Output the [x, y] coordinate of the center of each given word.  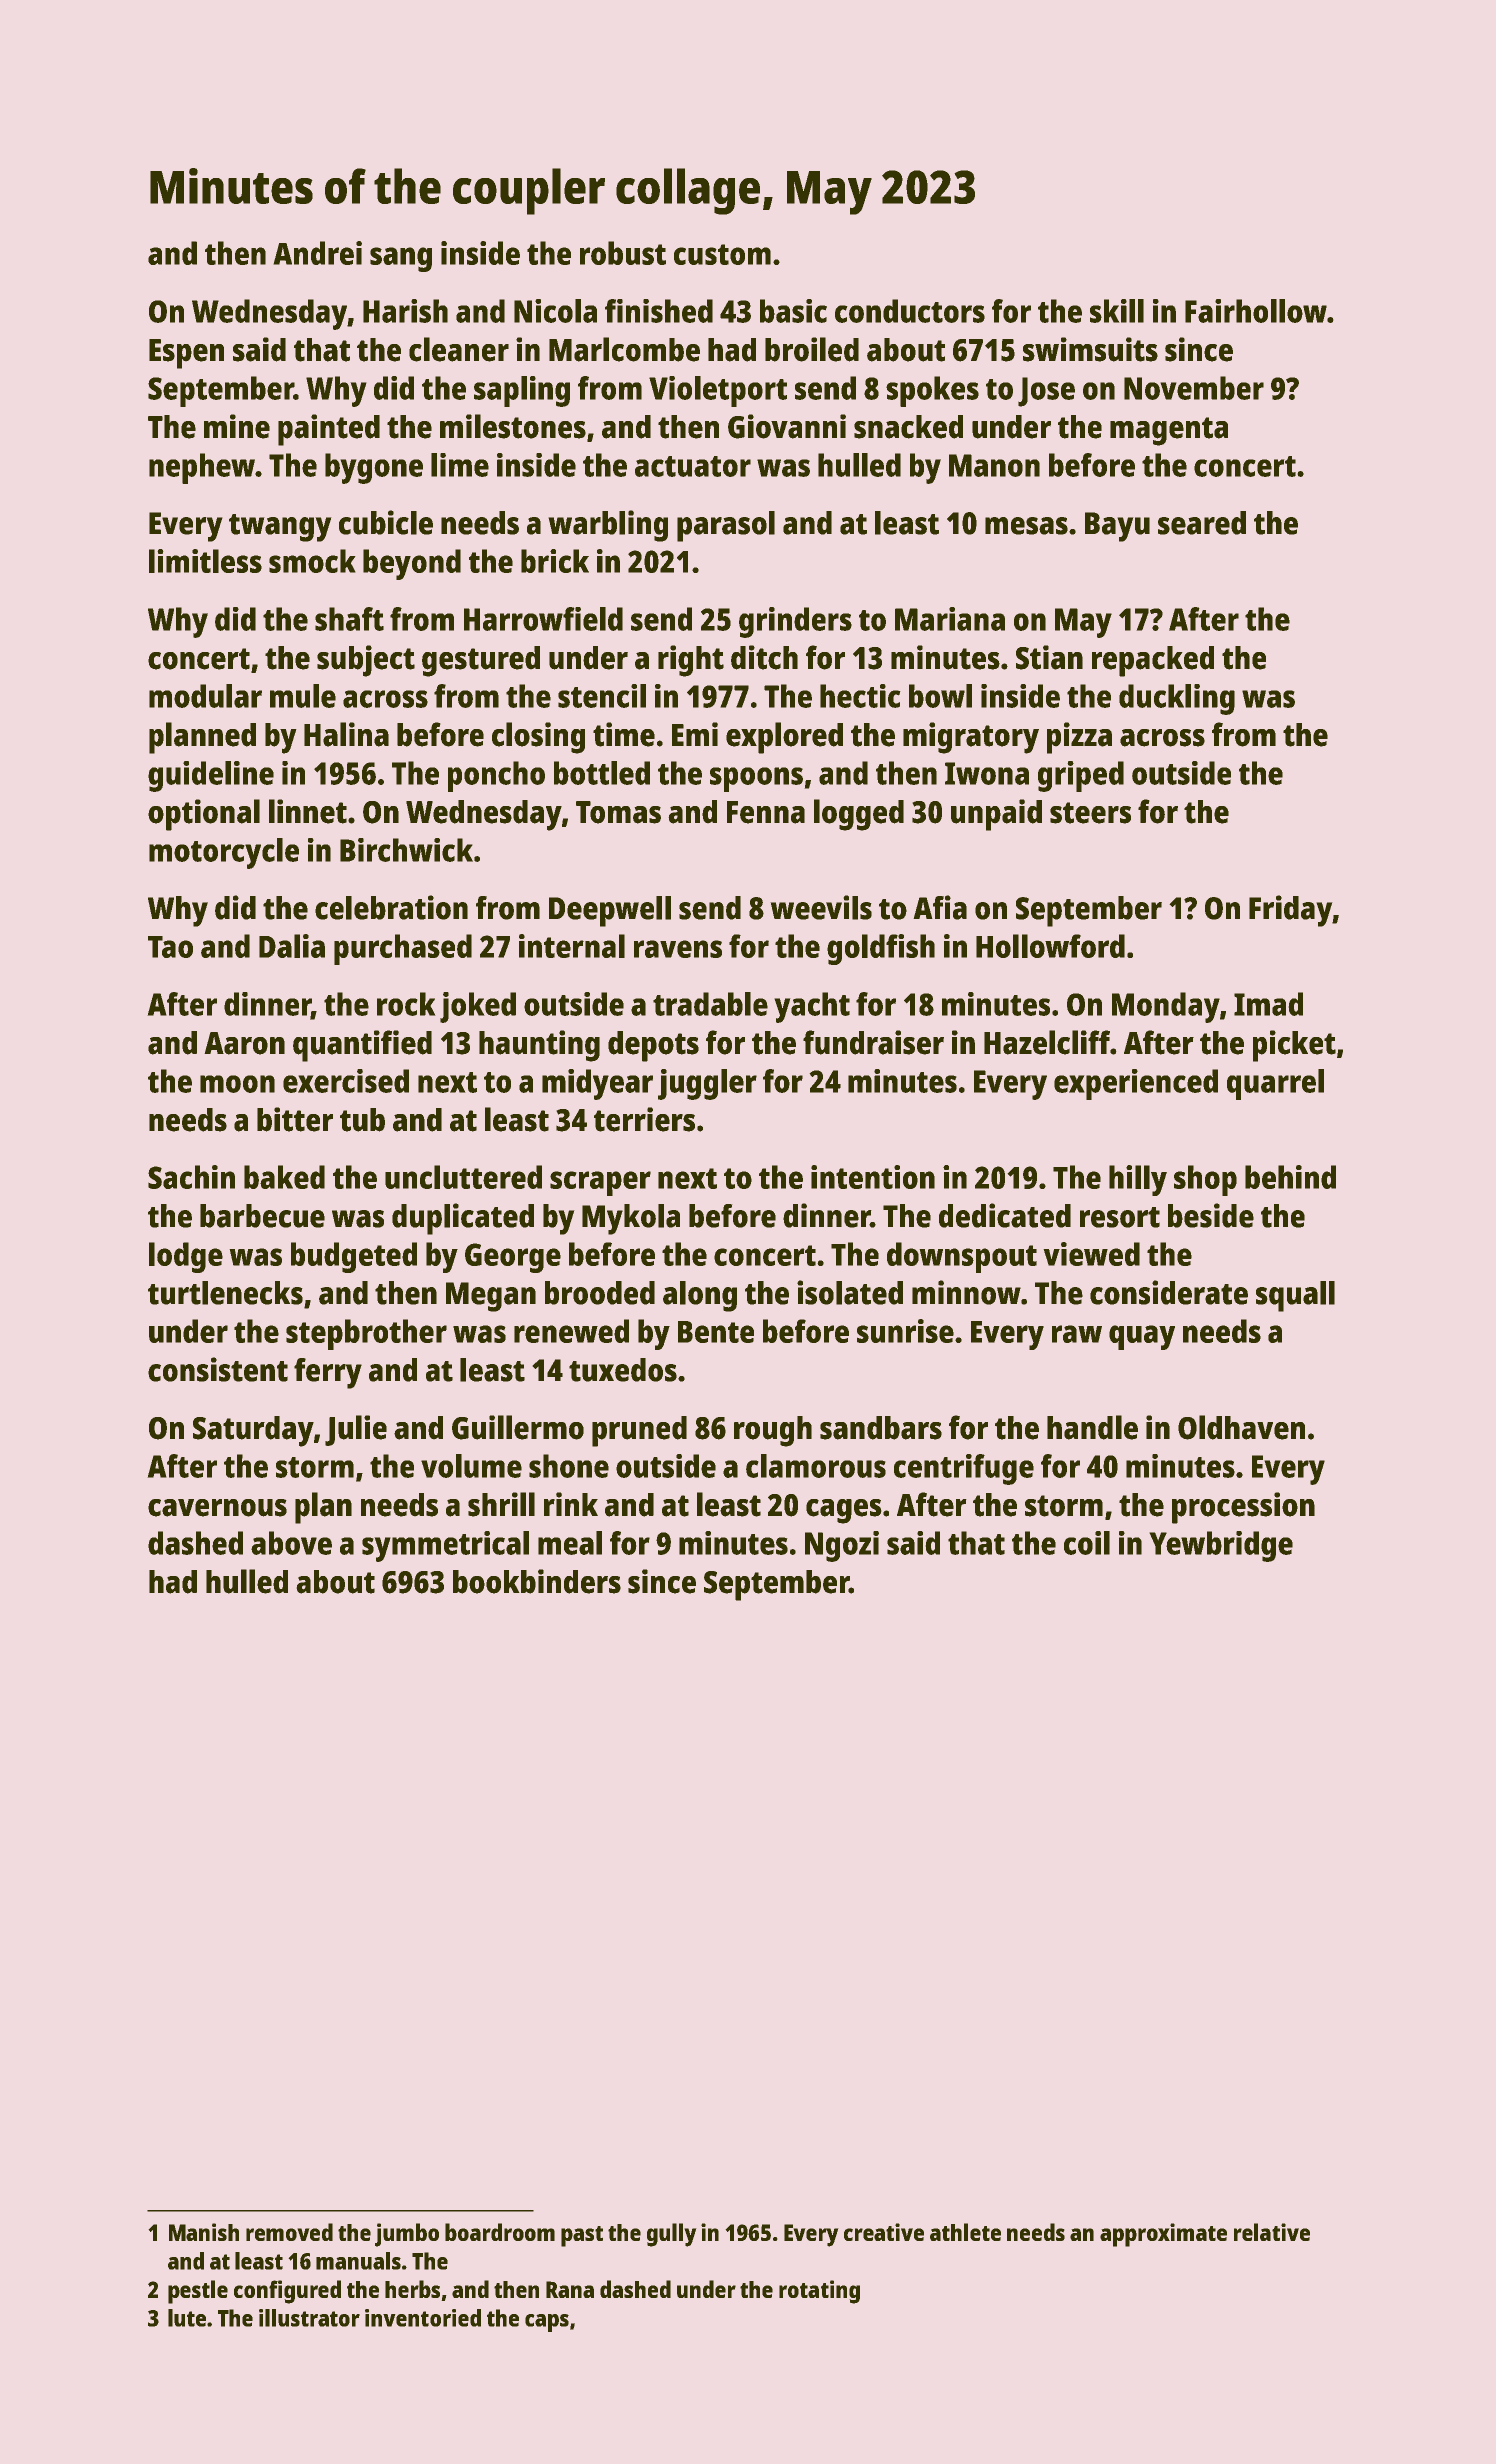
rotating [819, 2292]
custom [722, 254]
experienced [1136, 1084]
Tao [170, 947]
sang [401, 259]
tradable [710, 1004]
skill [1117, 311]
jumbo [407, 2235]
